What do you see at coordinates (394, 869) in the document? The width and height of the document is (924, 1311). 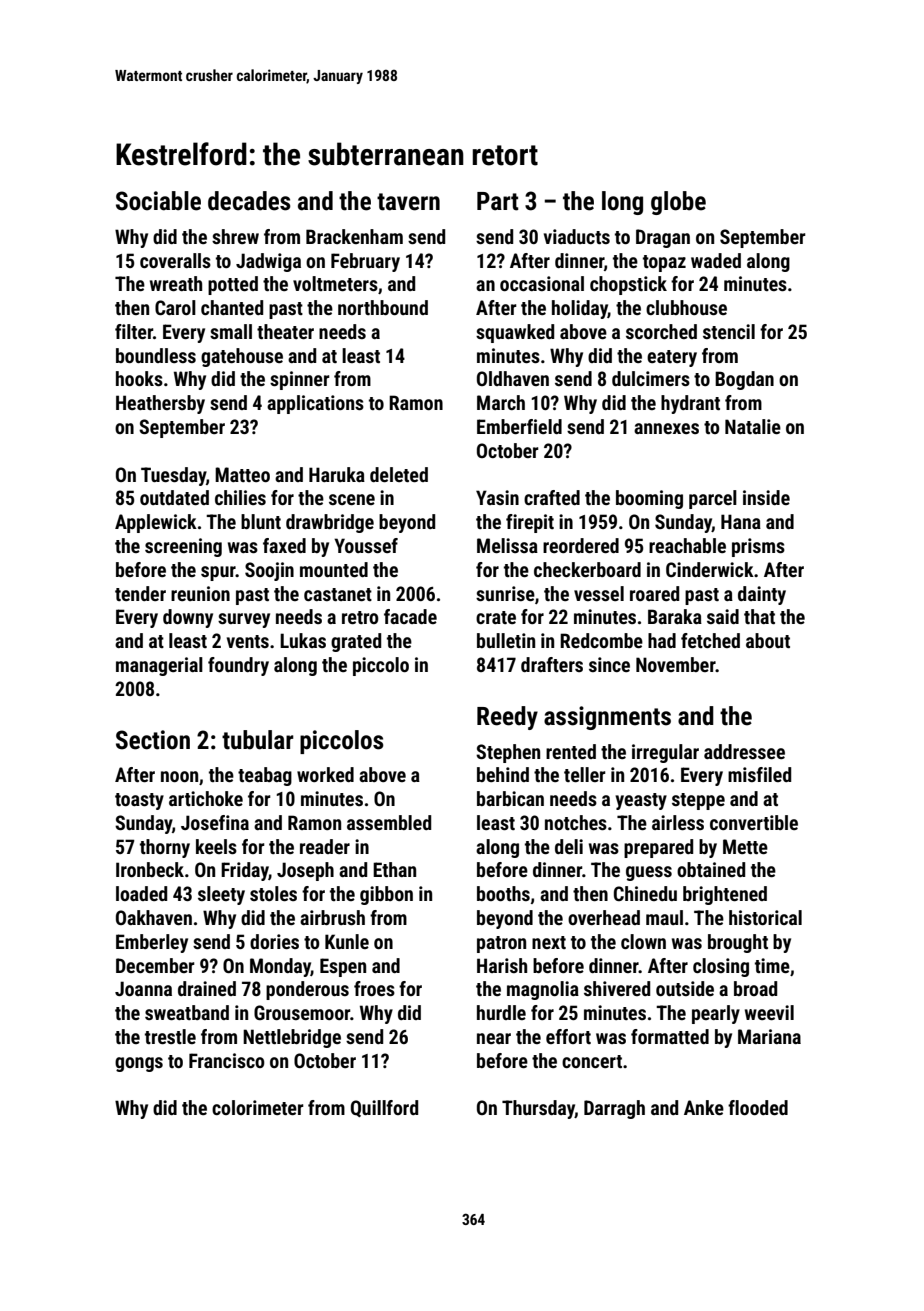 I see `Ethan` at bounding box center [394, 869].
